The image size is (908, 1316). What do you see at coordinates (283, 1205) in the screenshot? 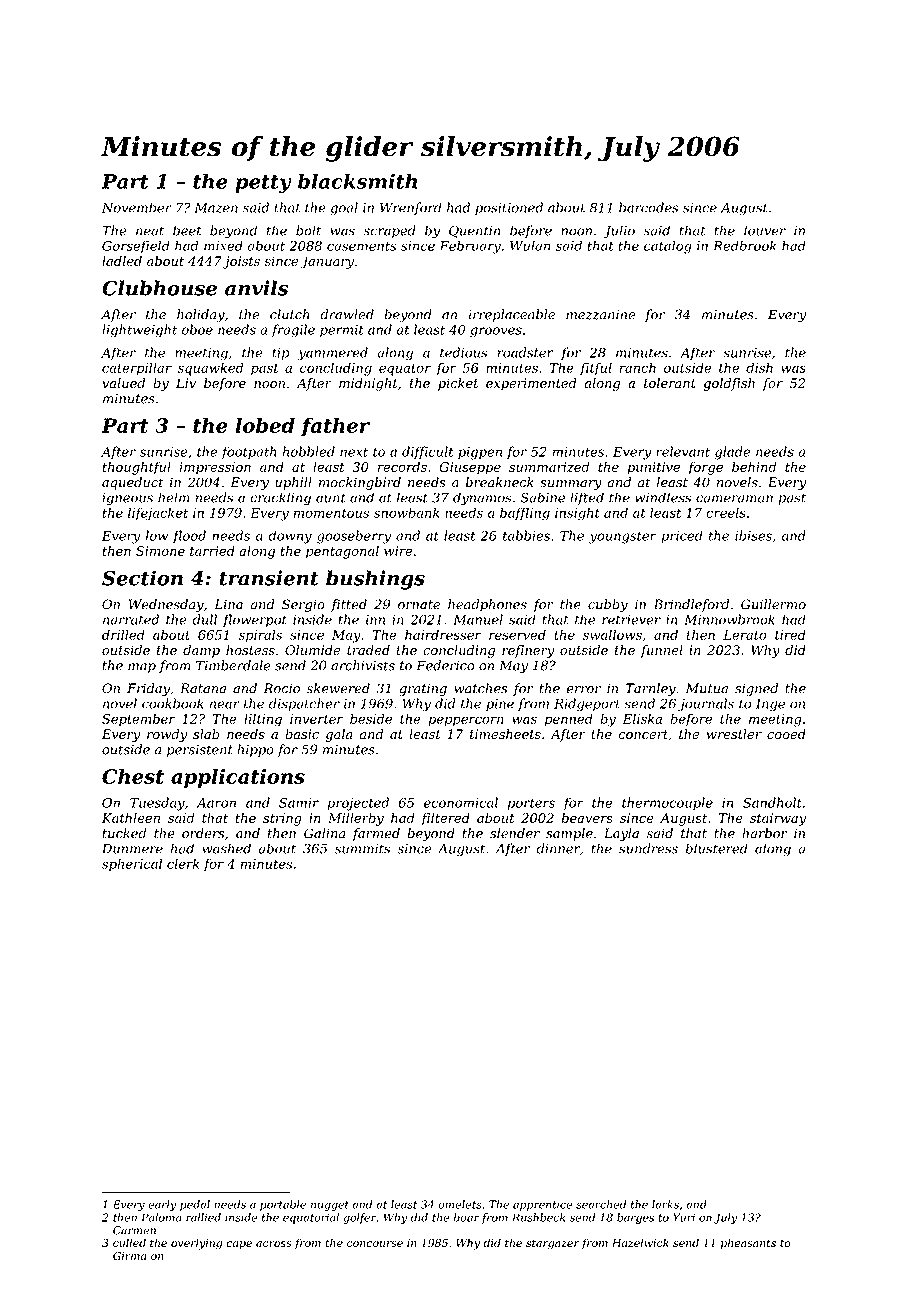
I see `portable` at bounding box center [283, 1205].
